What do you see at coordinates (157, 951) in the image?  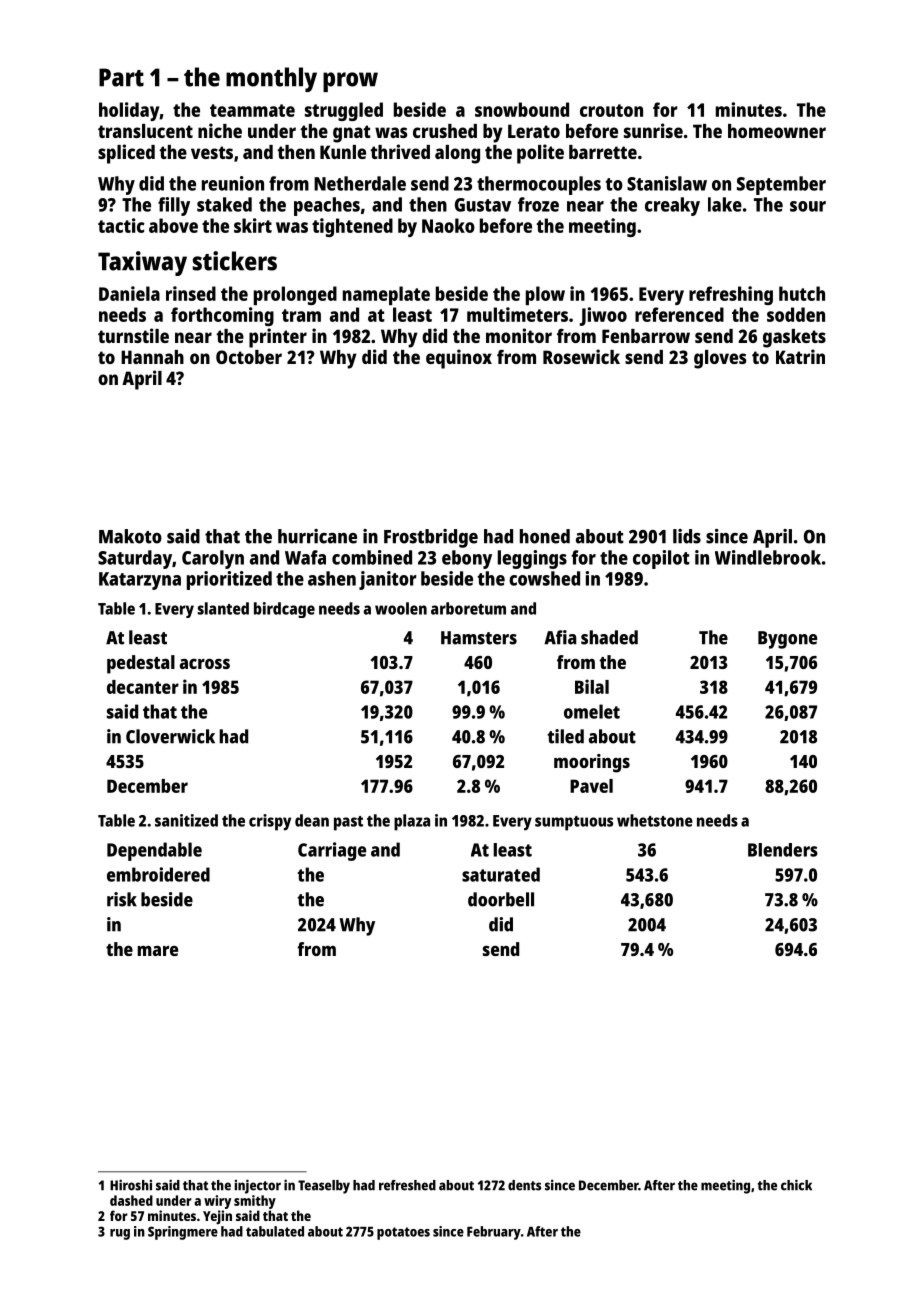 I see `mare` at bounding box center [157, 951].
